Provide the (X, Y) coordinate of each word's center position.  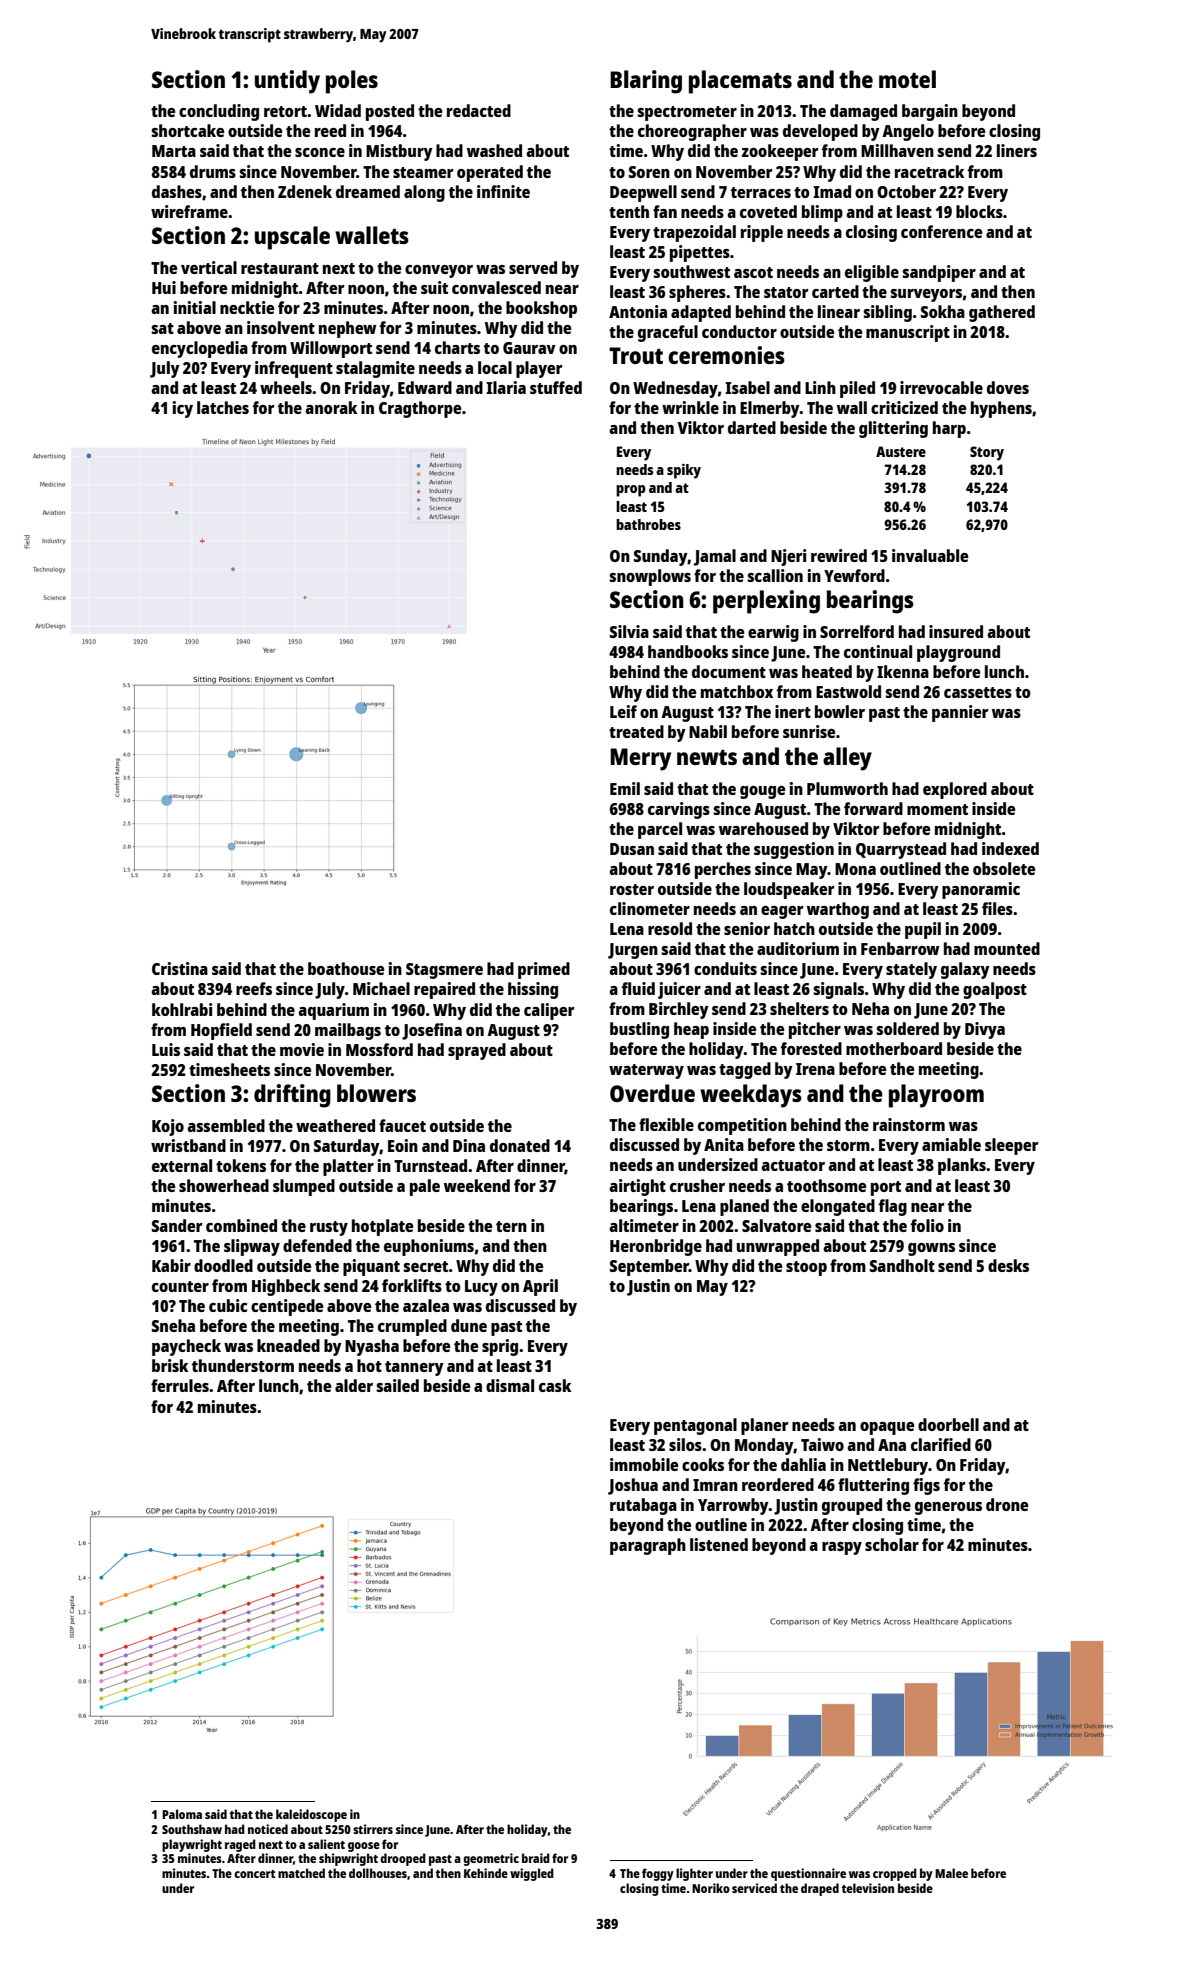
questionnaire (808, 1874)
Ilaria (506, 387)
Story (987, 453)
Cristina (180, 968)
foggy (658, 1874)
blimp (822, 213)
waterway (646, 1071)
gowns (931, 1249)
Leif (623, 711)
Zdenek (305, 191)
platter (348, 1167)
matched (301, 1873)
